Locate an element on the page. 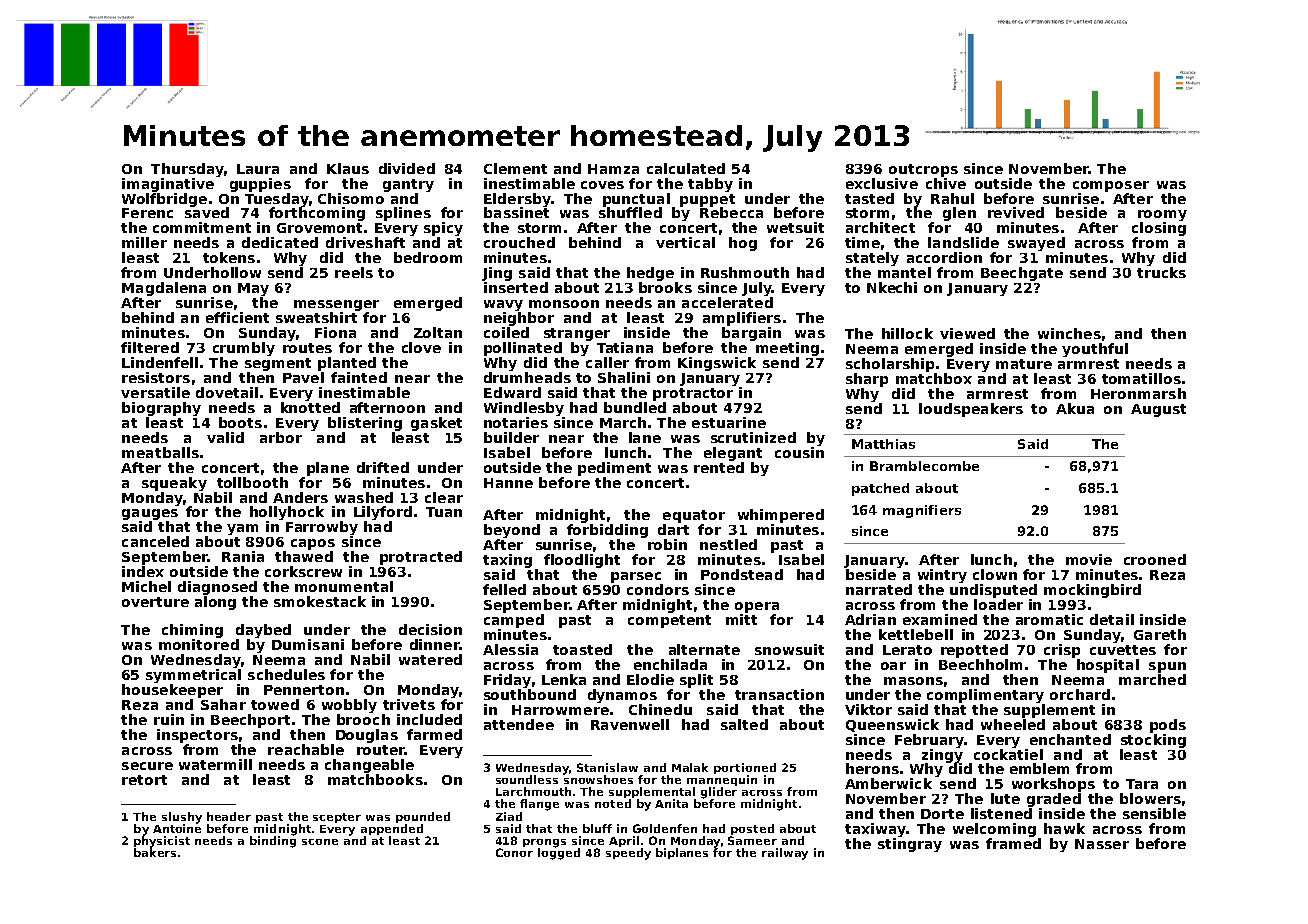  coves is located at coordinates (602, 185).
